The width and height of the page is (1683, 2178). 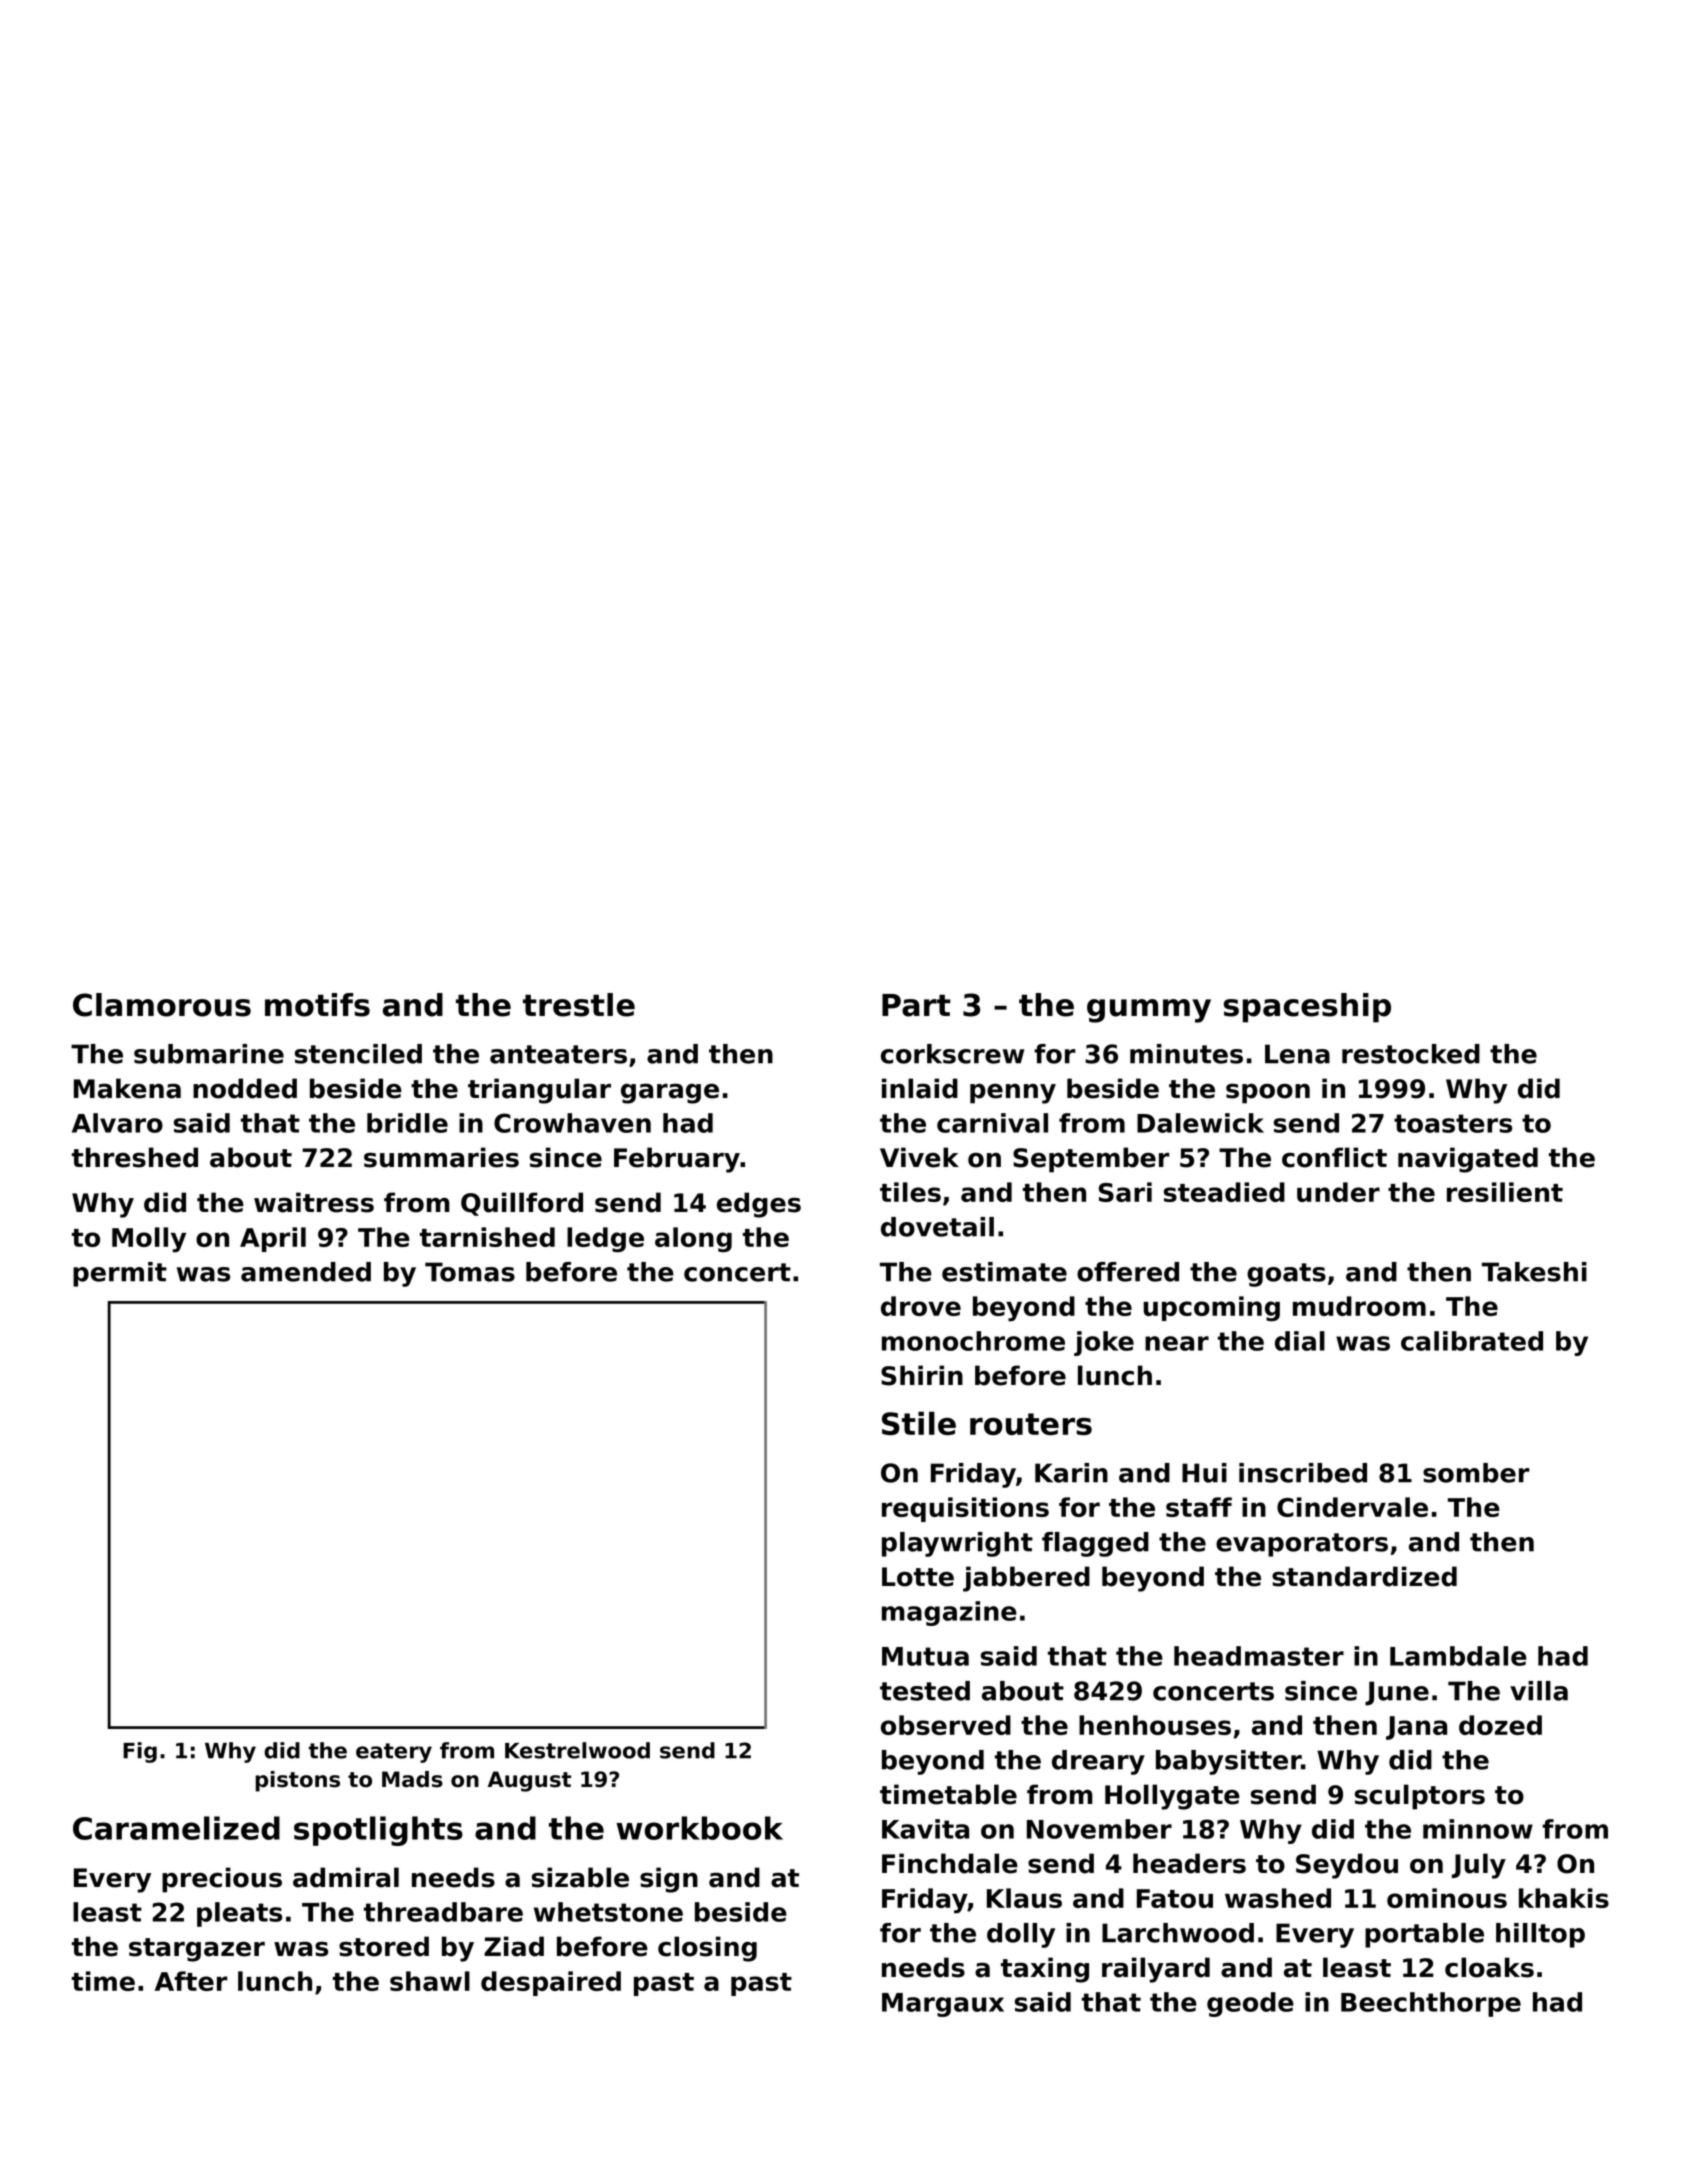 I want to click on Mads, so click(x=412, y=1779).
